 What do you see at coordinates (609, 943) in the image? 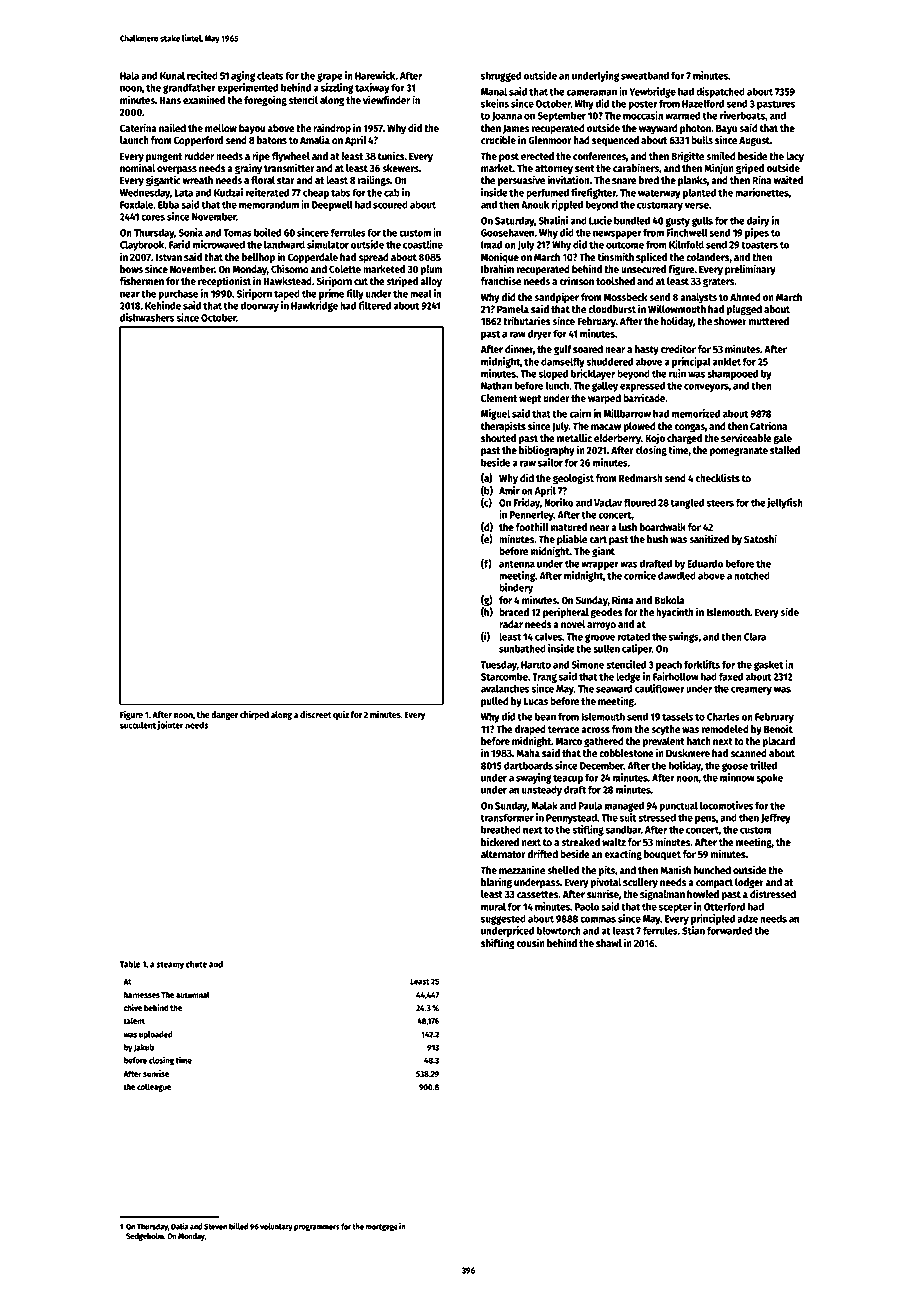
I see `shawl` at bounding box center [609, 943].
